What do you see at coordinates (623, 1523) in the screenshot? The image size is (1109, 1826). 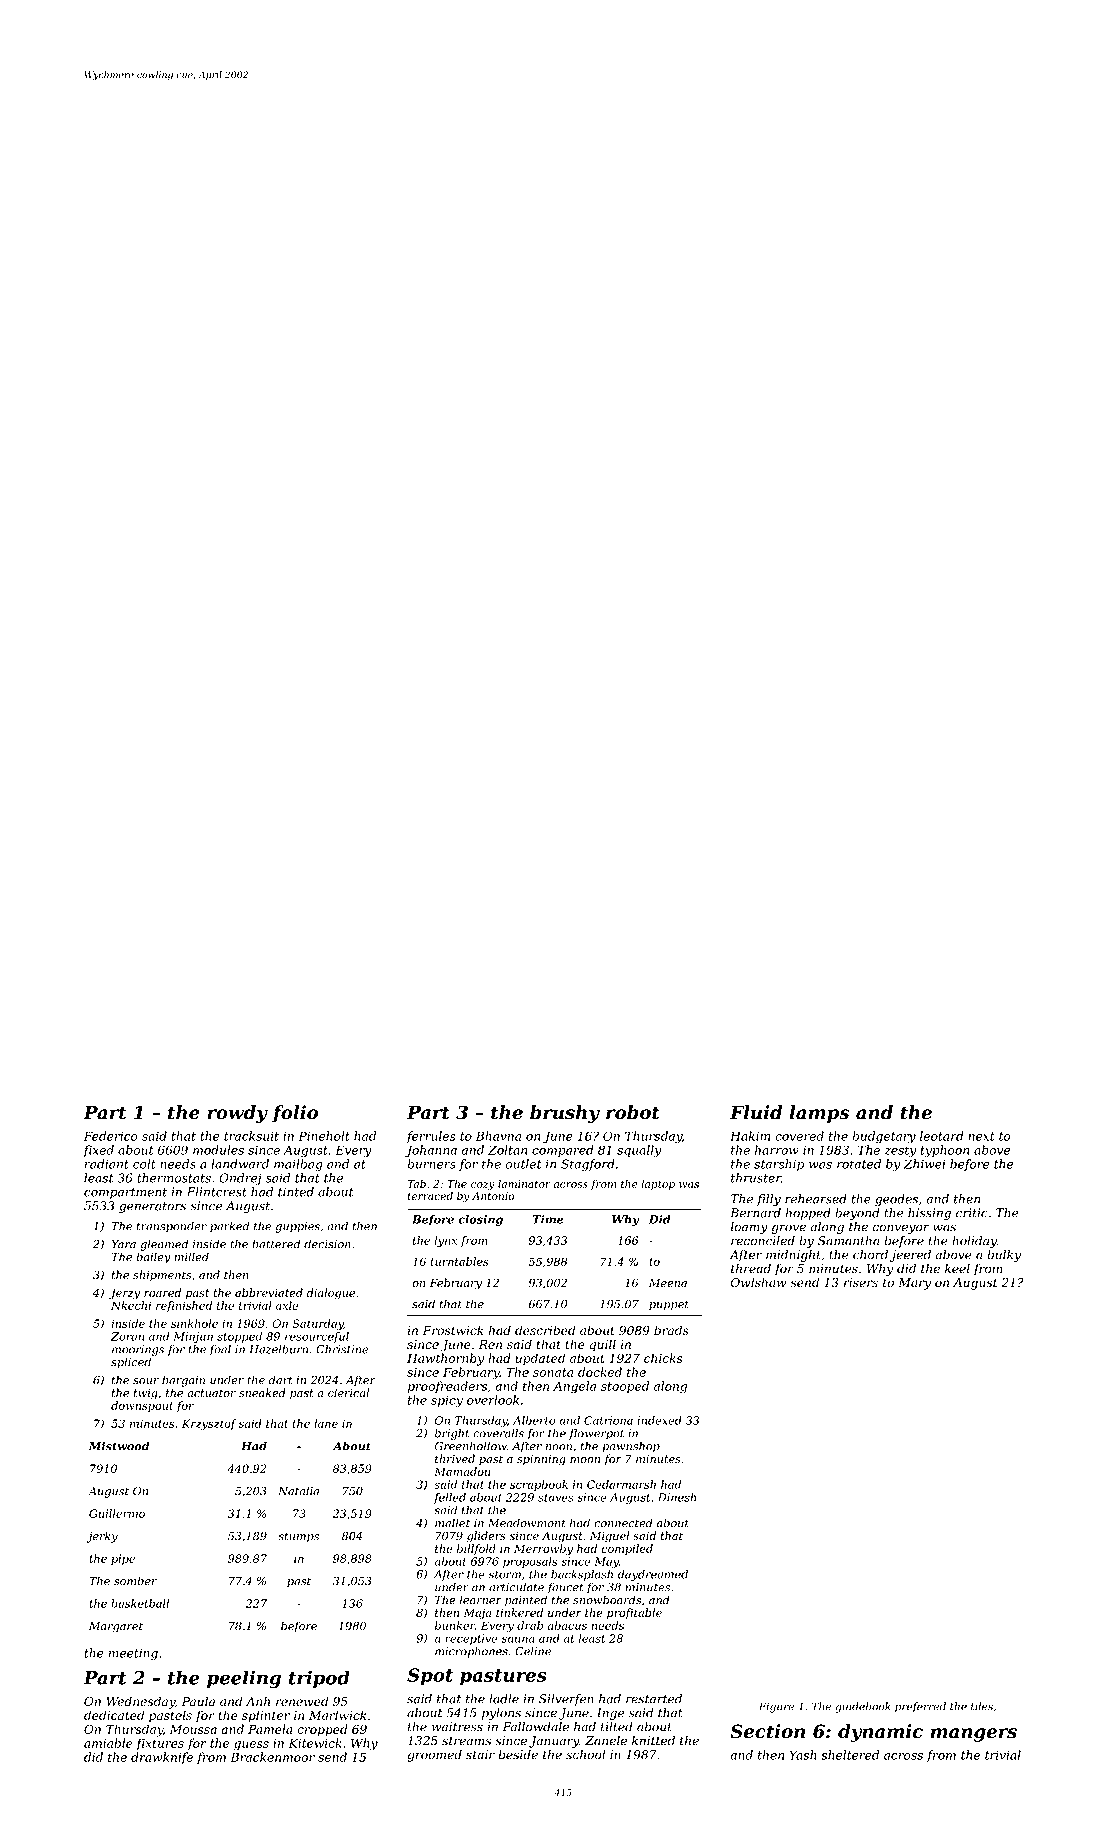 I see `connected` at bounding box center [623, 1523].
